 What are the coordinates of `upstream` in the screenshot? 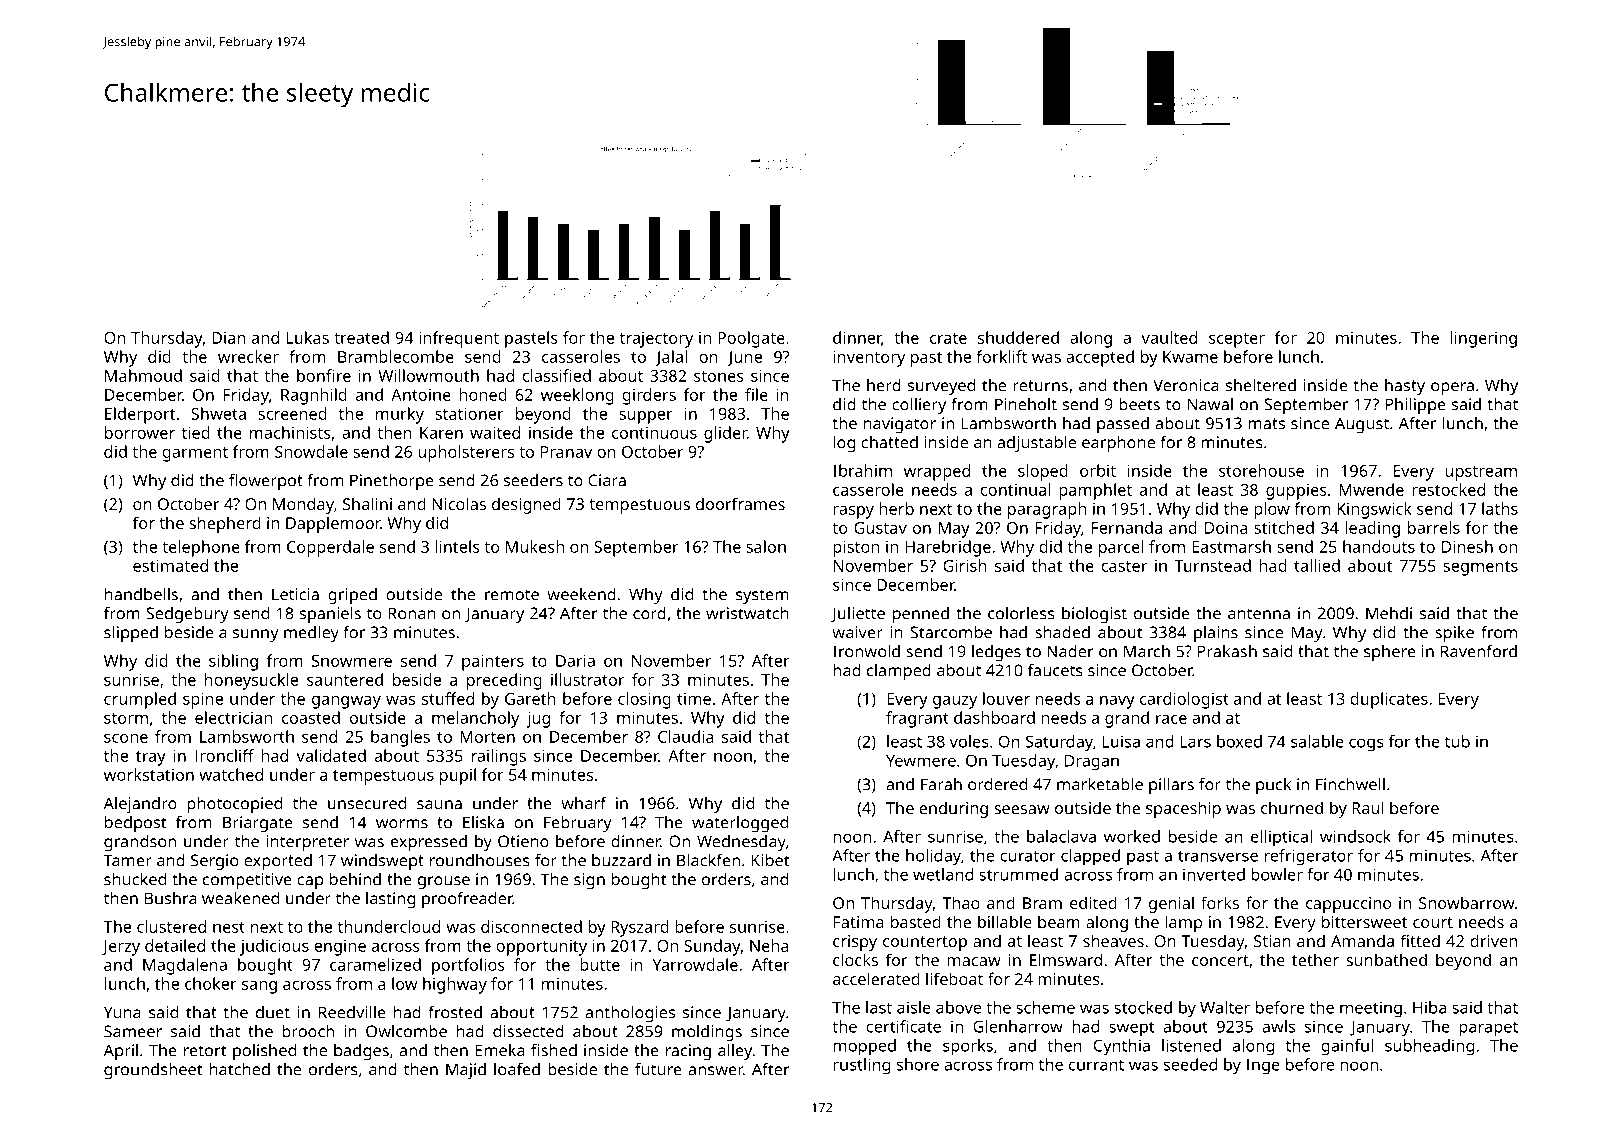 It's located at (1481, 473).
